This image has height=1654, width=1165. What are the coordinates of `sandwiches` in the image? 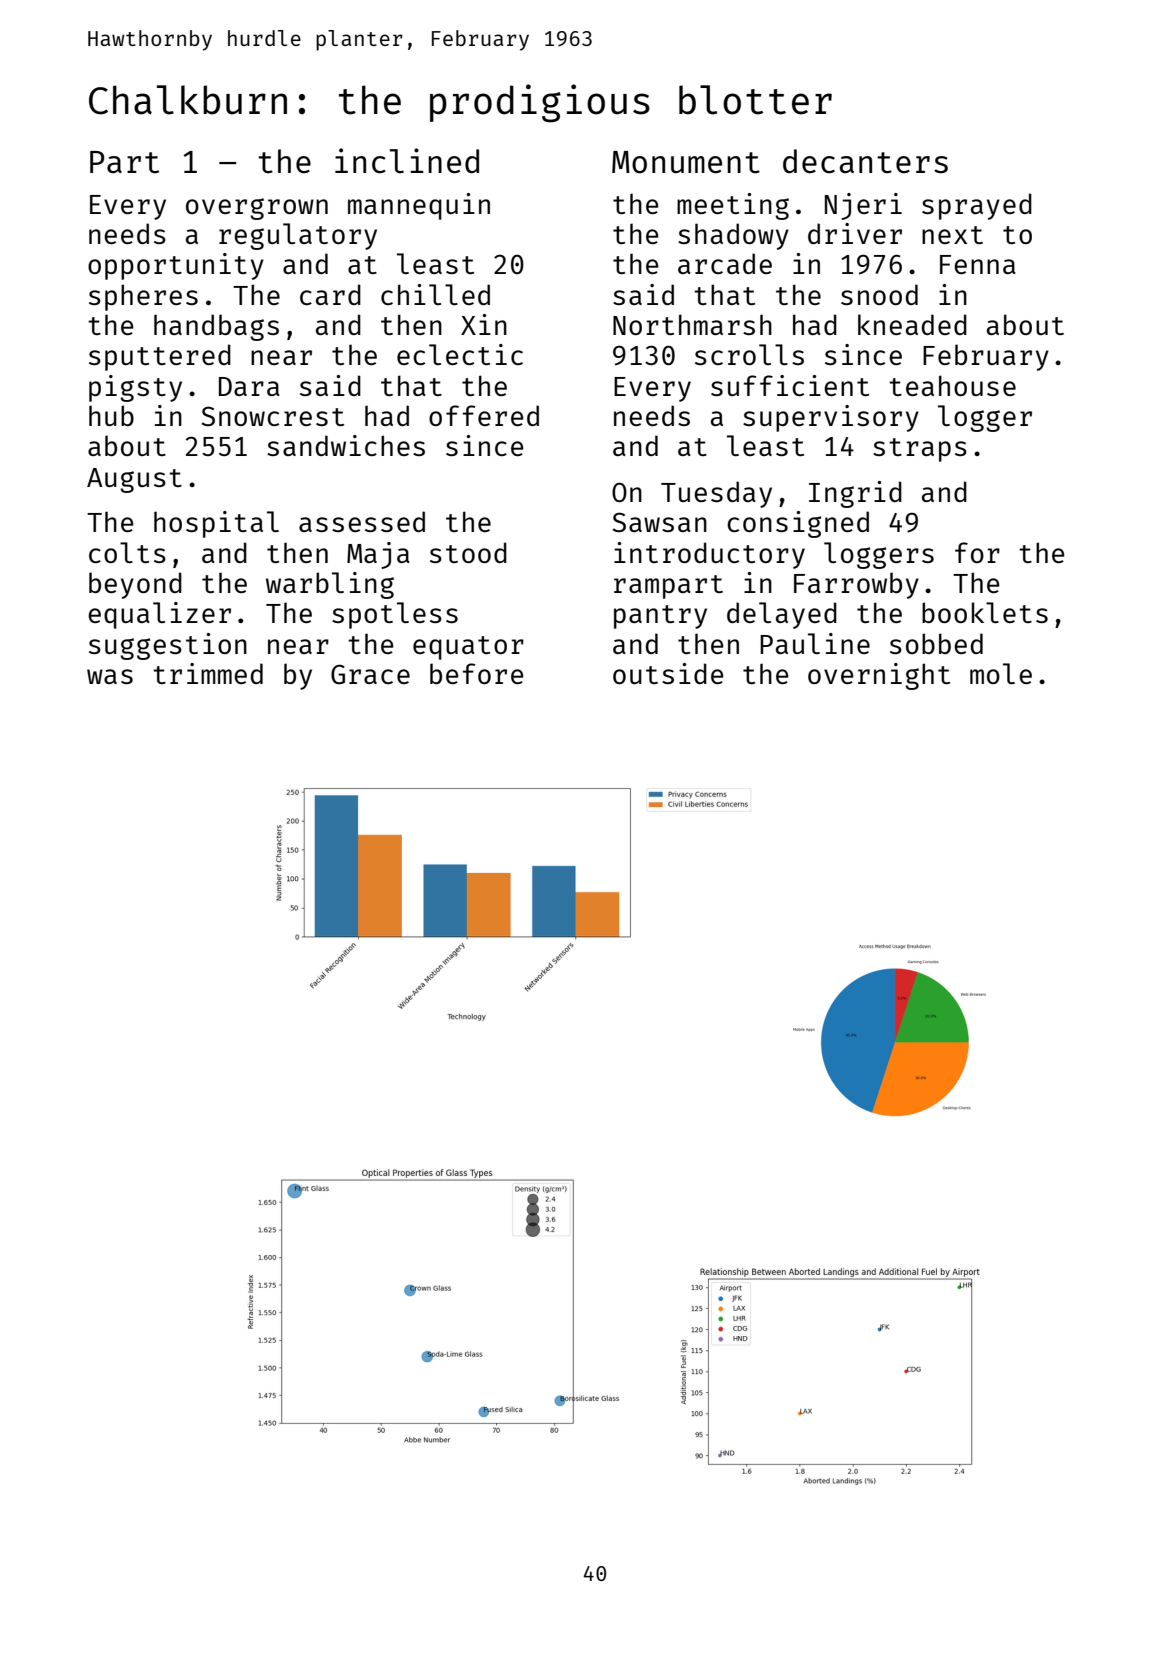 It's located at (346, 445).
